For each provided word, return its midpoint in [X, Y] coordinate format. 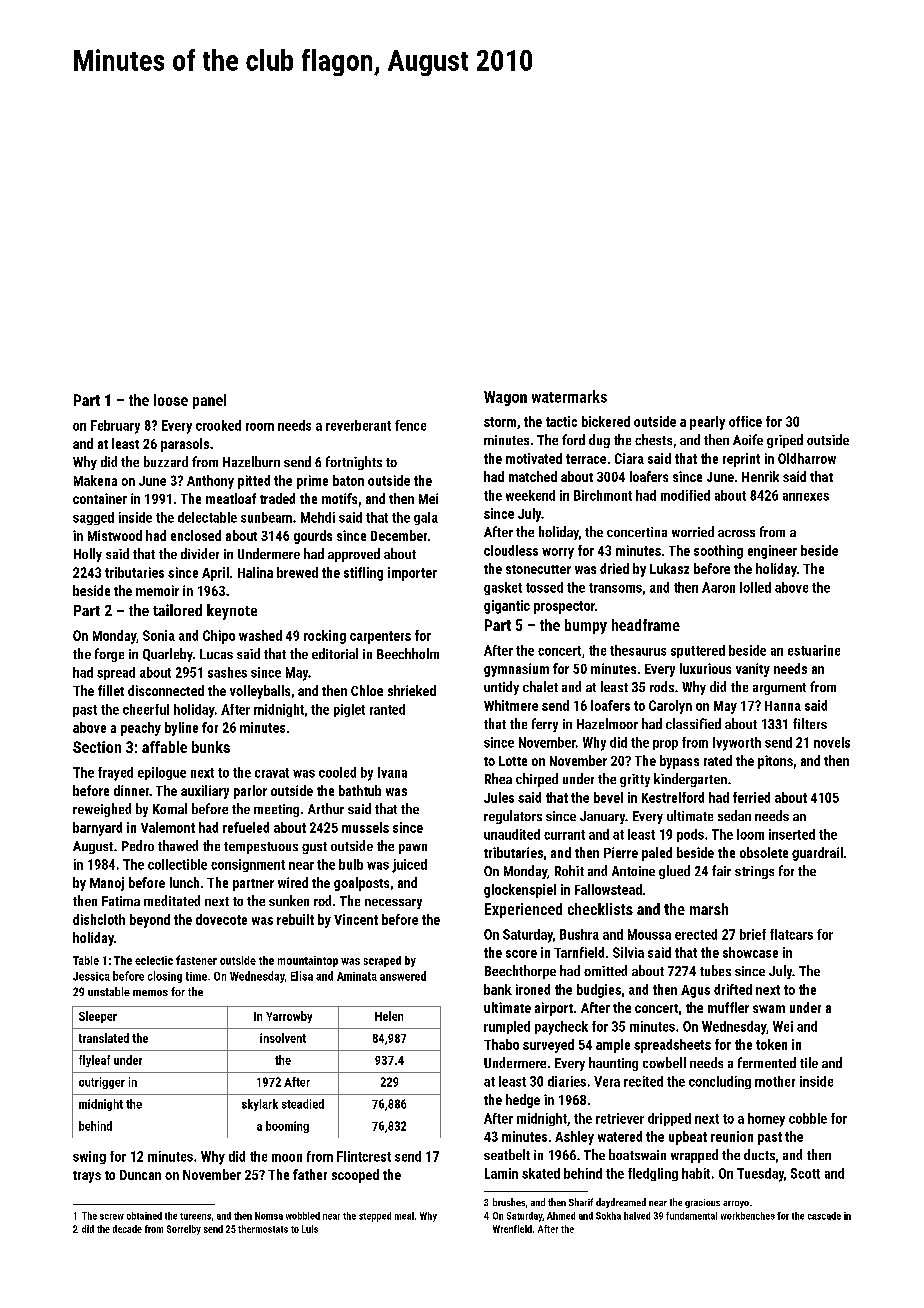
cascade [824, 1216]
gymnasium [516, 670]
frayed [115, 774]
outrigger [102, 1083]
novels [832, 742]
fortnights [354, 463]
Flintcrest [364, 1156]
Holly [88, 555]
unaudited [512, 834]
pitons [775, 762]
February [115, 427]
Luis [310, 1229]
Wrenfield [512, 1229]
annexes [806, 497]
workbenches [748, 1216]
